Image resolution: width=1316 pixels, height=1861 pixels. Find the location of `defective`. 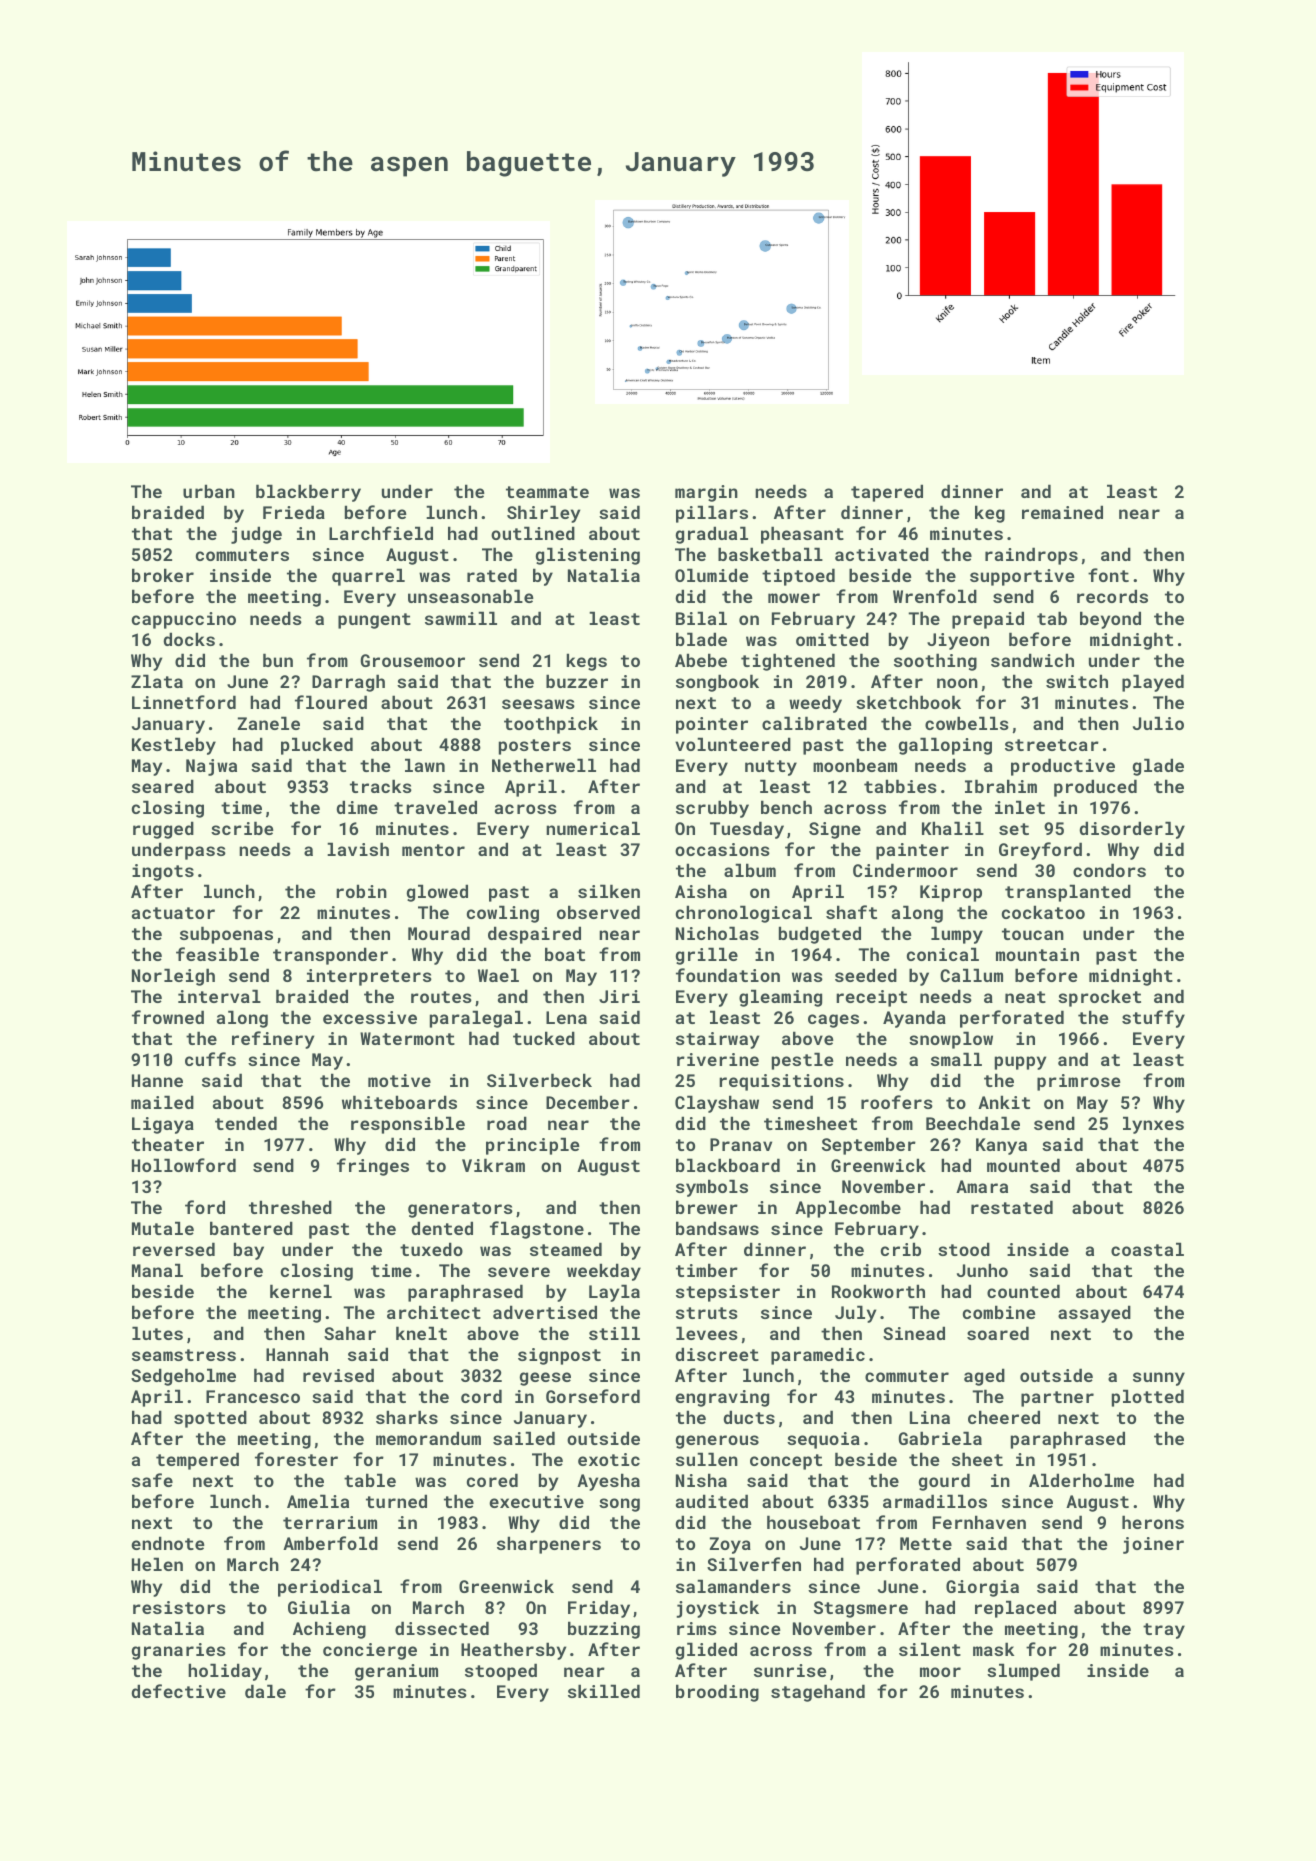

defective is located at coordinates (178, 1691).
